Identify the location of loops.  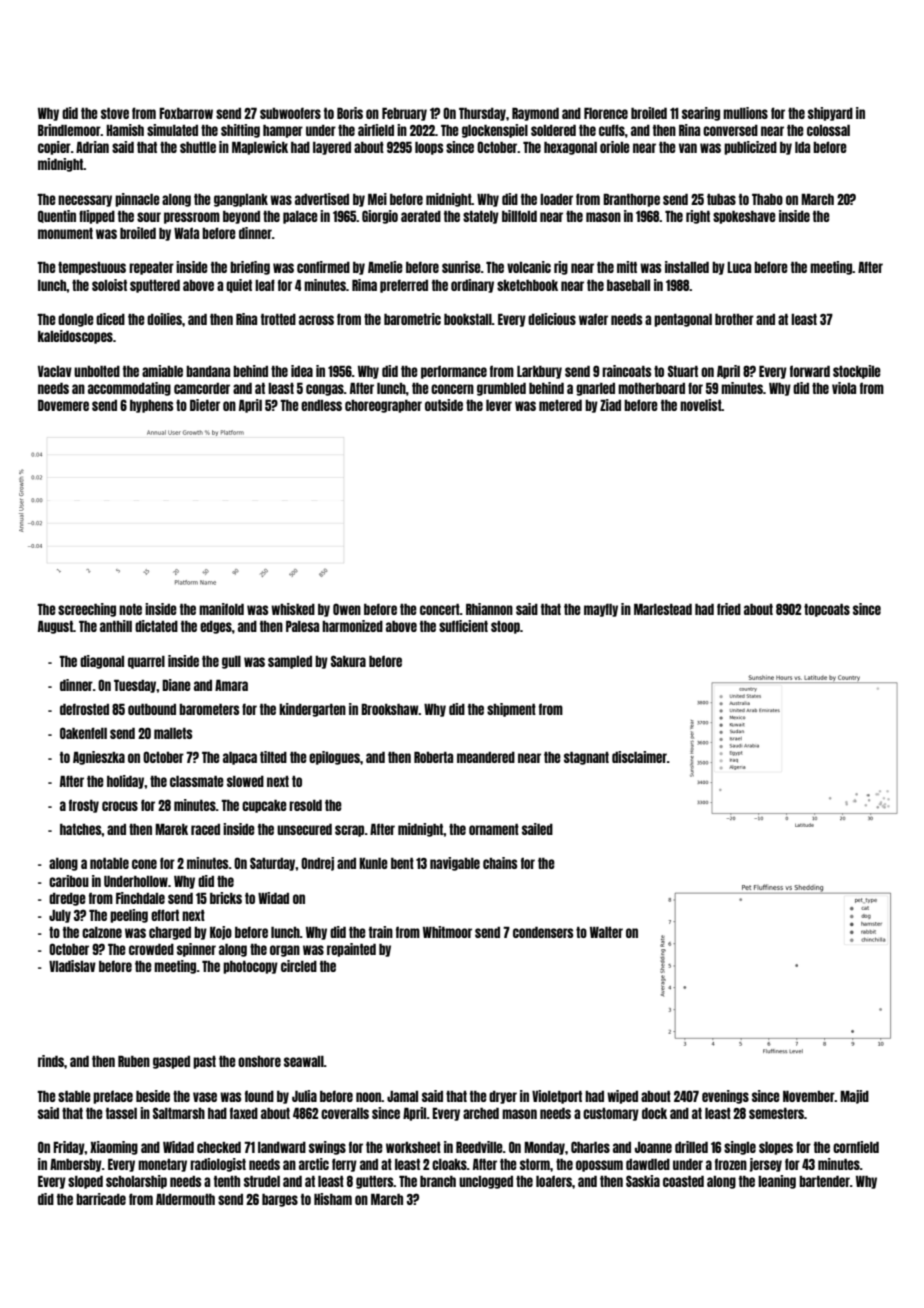
(429, 148).
